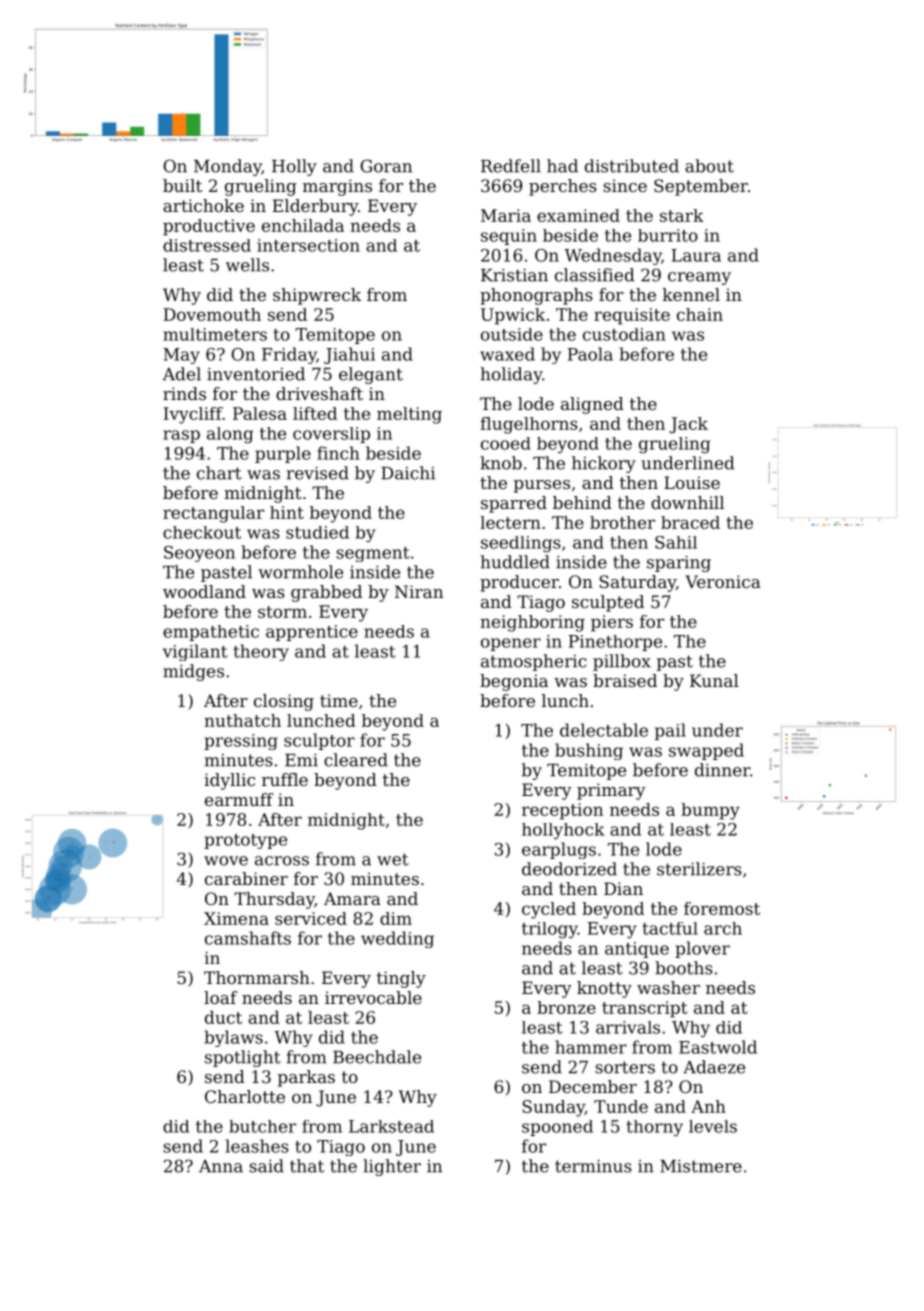 The height and width of the screenshot is (1311, 924). Describe the element at coordinates (419, 591) in the screenshot. I see `Niran` at that location.
